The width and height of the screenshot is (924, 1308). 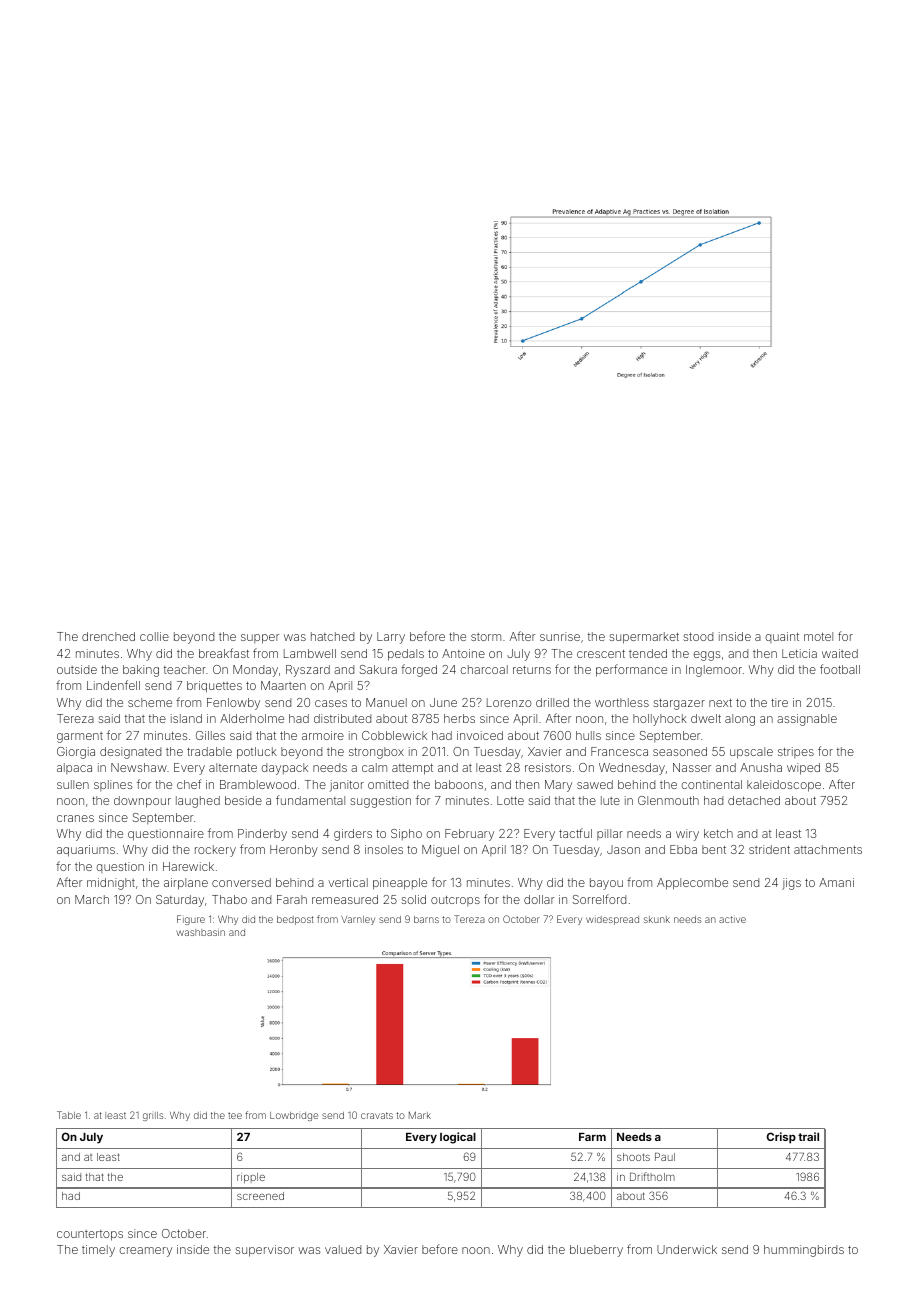 What do you see at coordinates (808, 1136) in the screenshot?
I see `trail` at bounding box center [808, 1136].
